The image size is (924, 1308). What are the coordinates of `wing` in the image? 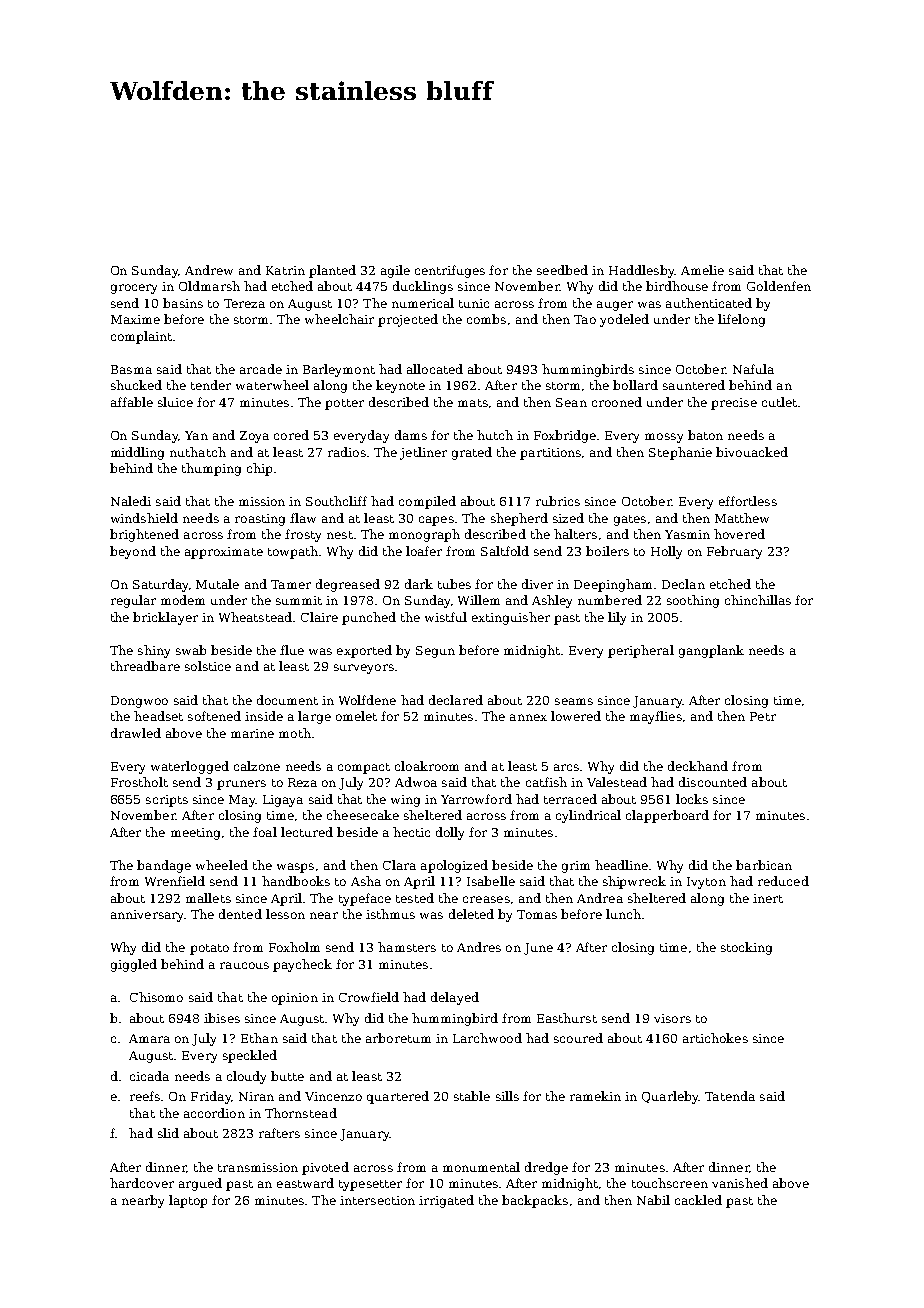 It's located at (405, 801).
